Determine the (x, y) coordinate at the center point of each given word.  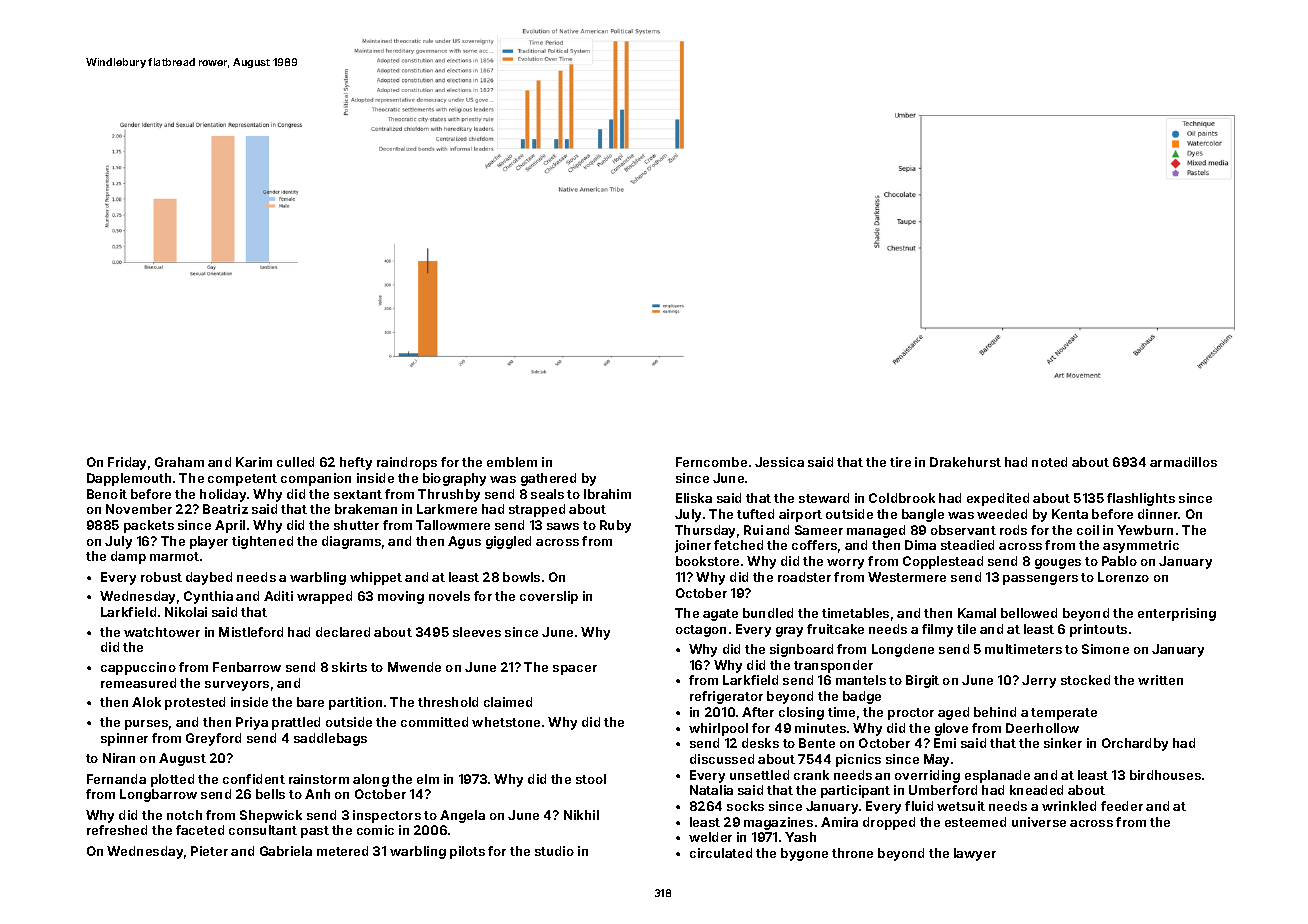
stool (591, 779)
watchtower (162, 632)
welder (710, 837)
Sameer (819, 530)
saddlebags (330, 739)
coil (1088, 530)
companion (316, 479)
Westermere (907, 577)
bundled (768, 613)
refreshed (117, 830)
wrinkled (1069, 806)
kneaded (1036, 790)
